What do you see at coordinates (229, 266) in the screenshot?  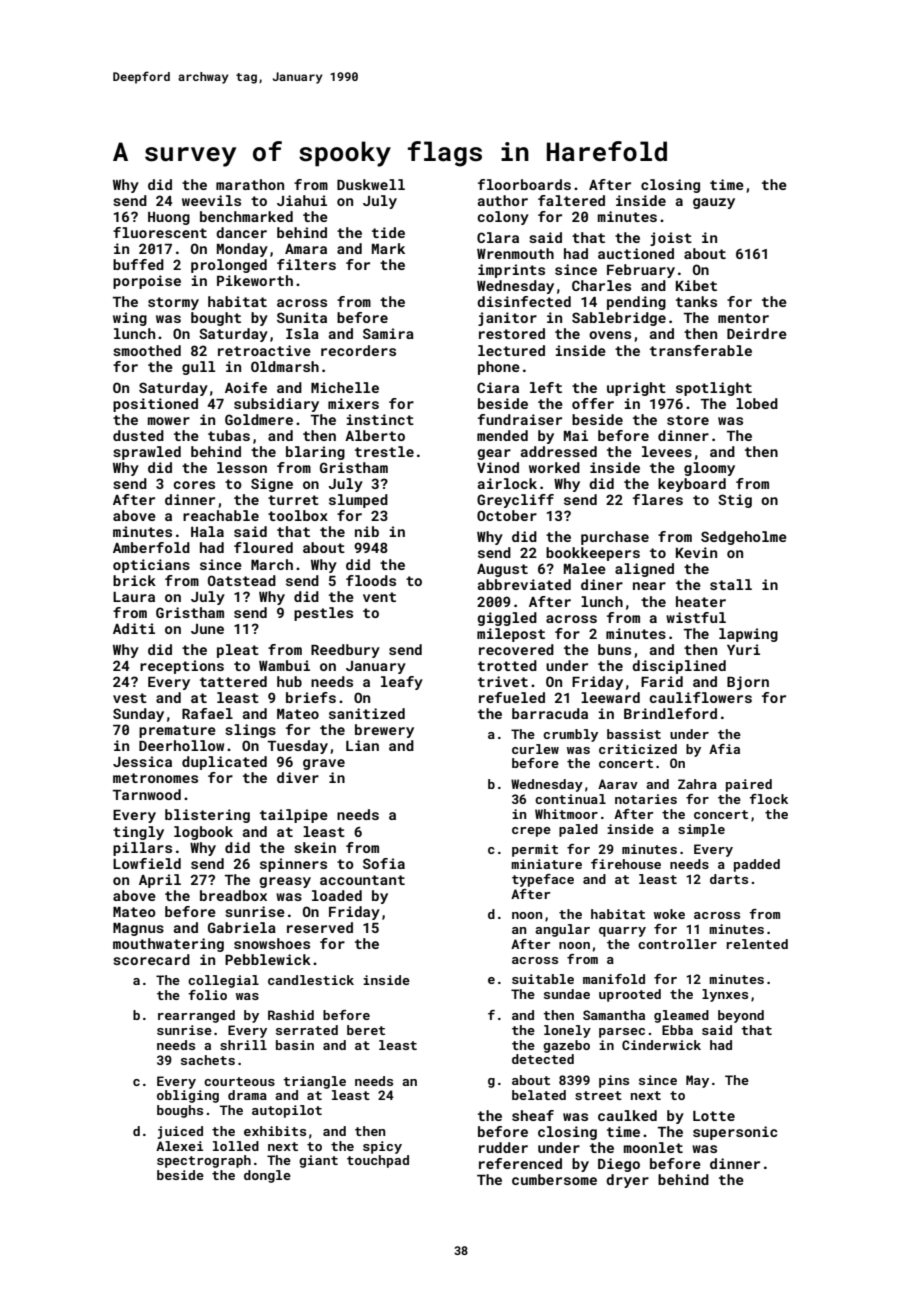 I see `prolonged` at bounding box center [229, 266].
